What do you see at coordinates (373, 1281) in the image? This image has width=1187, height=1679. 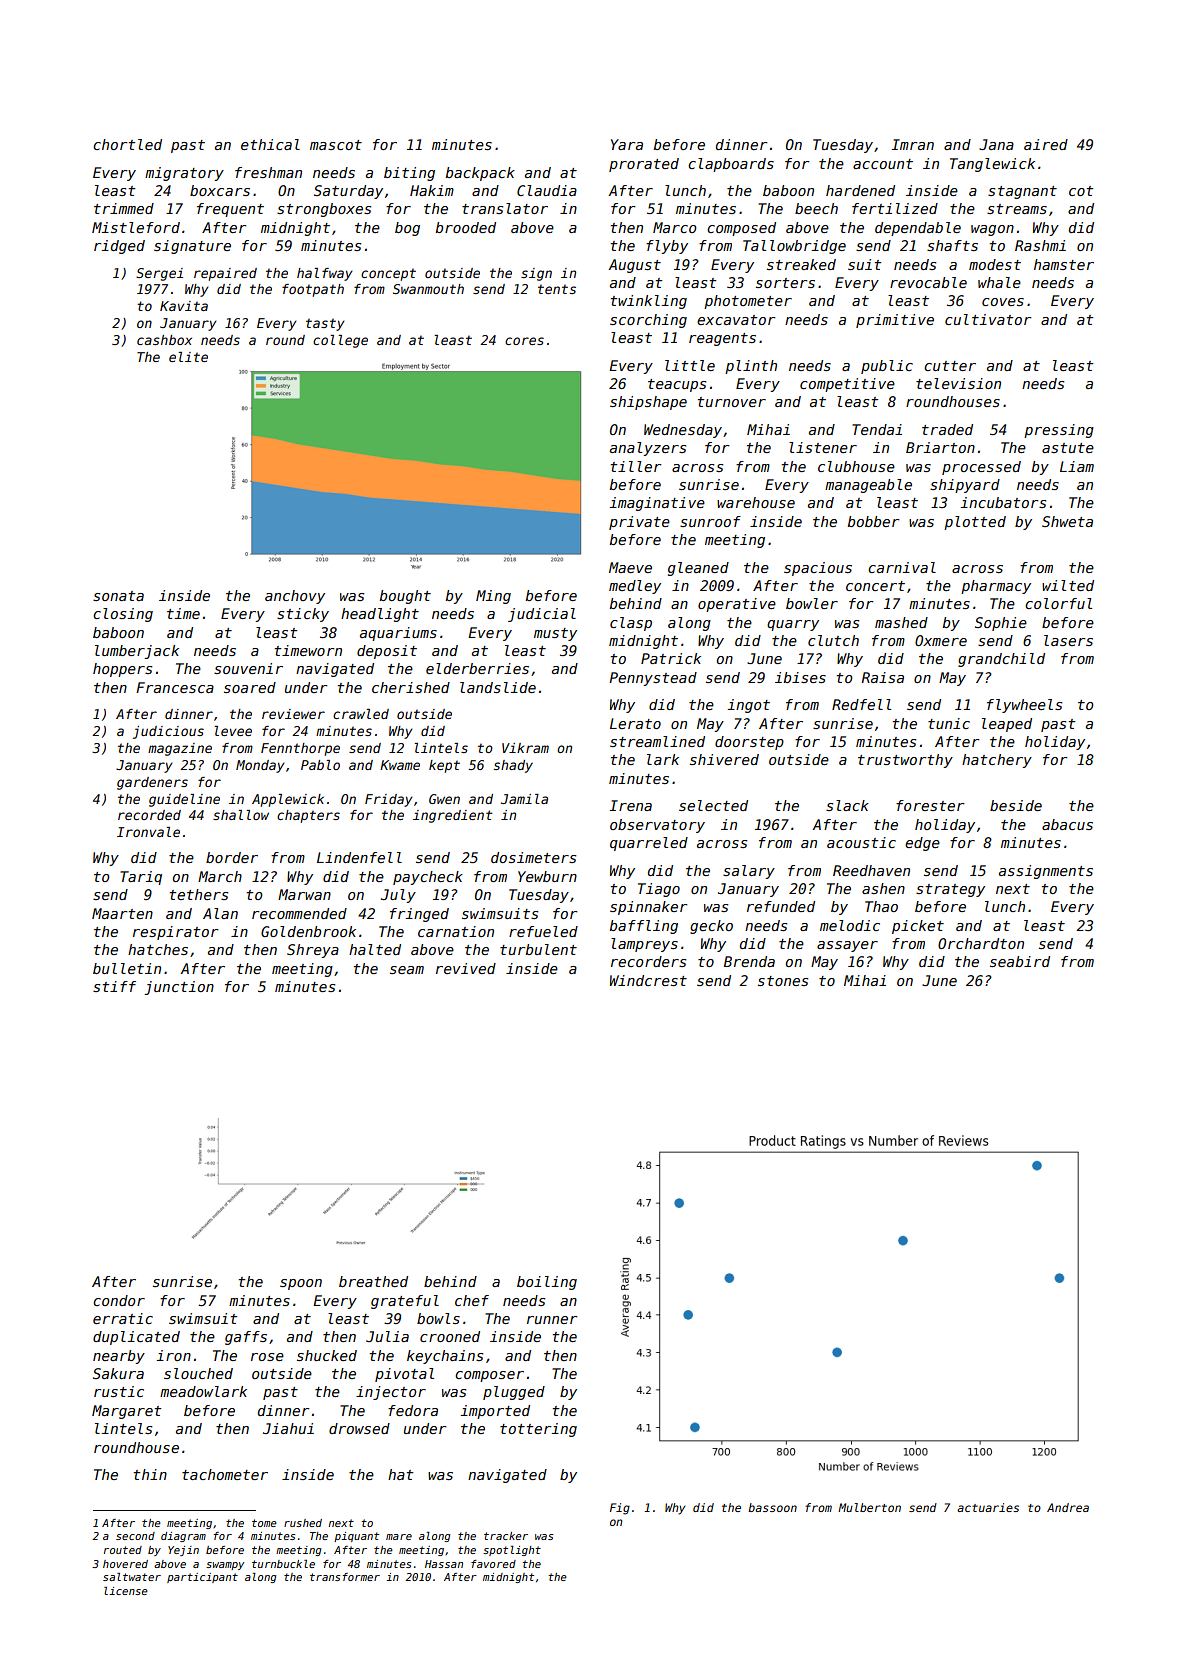 I see `breathed` at bounding box center [373, 1281].
